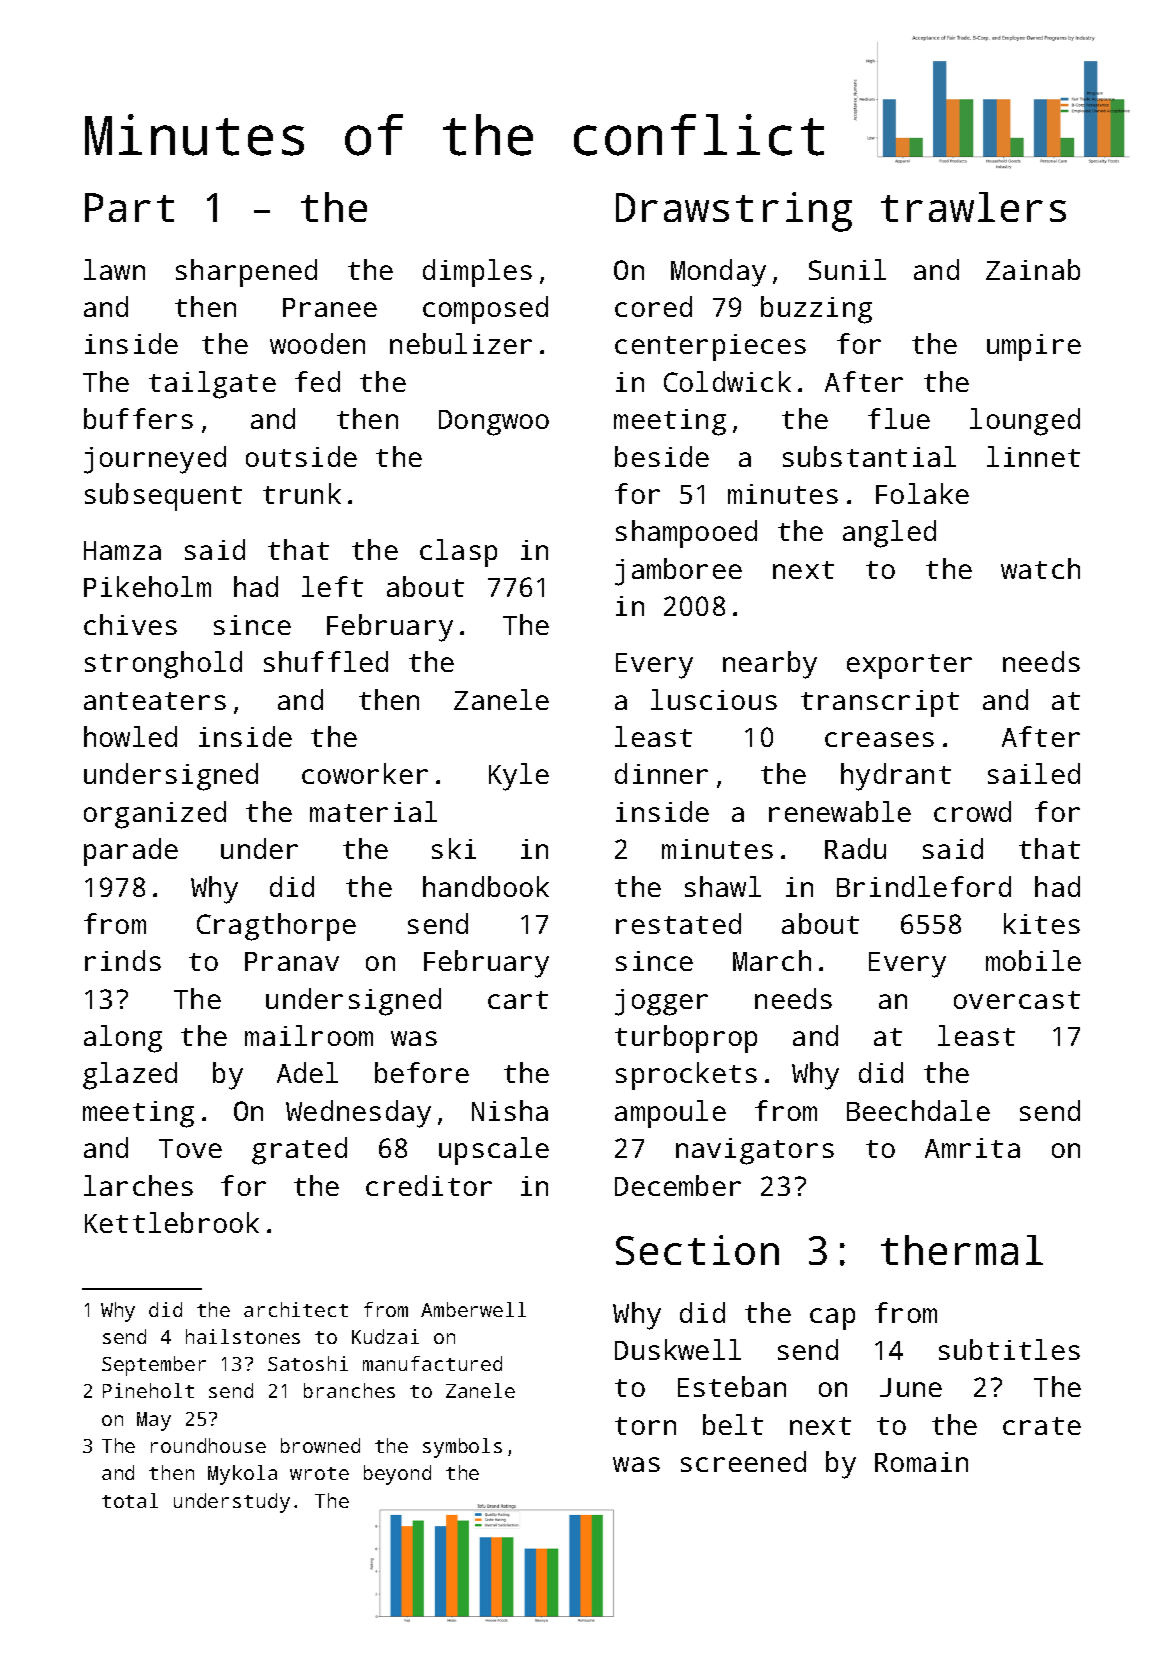  Describe the element at coordinates (365, 773) in the screenshot. I see `coworker` at that location.
